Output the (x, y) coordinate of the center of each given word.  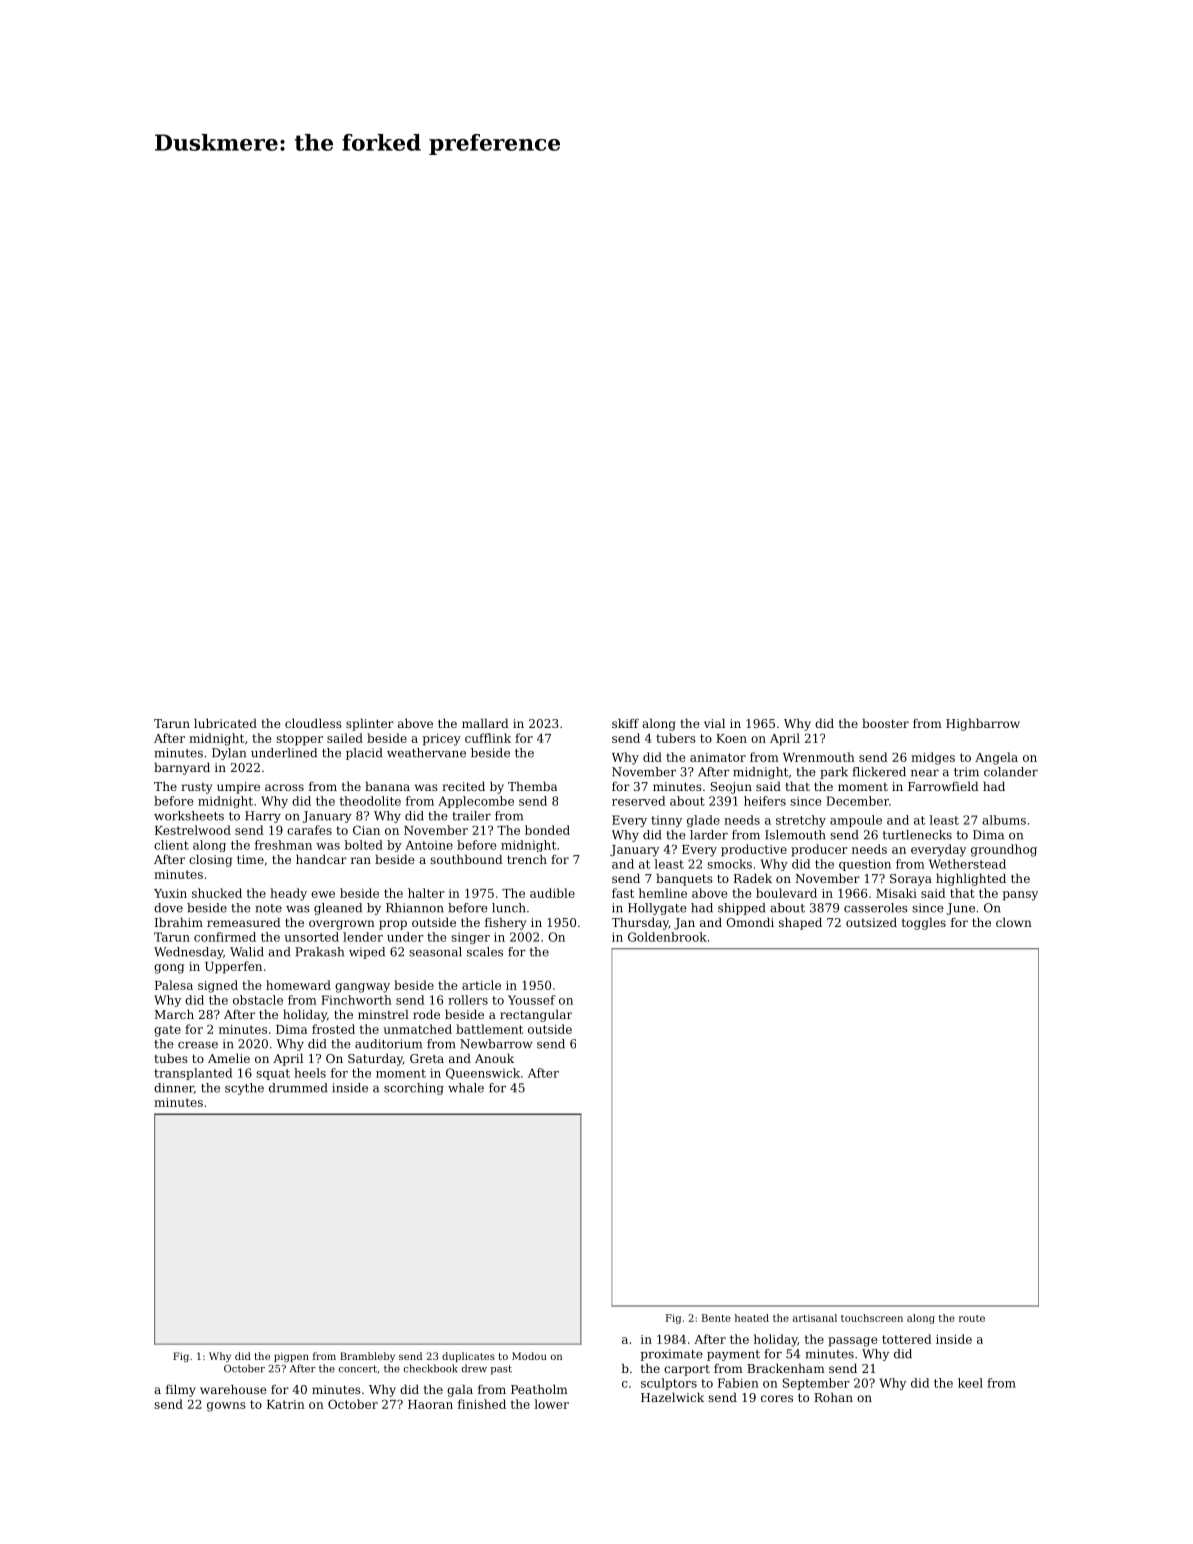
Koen (731, 738)
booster (885, 723)
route (972, 1318)
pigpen (291, 1357)
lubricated (225, 723)
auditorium (388, 1044)
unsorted (311, 937)
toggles (924, 923)
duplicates (468, 1357)
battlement (489, 1029)
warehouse (233, 1389)
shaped (800, 923)
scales (485, 952)
